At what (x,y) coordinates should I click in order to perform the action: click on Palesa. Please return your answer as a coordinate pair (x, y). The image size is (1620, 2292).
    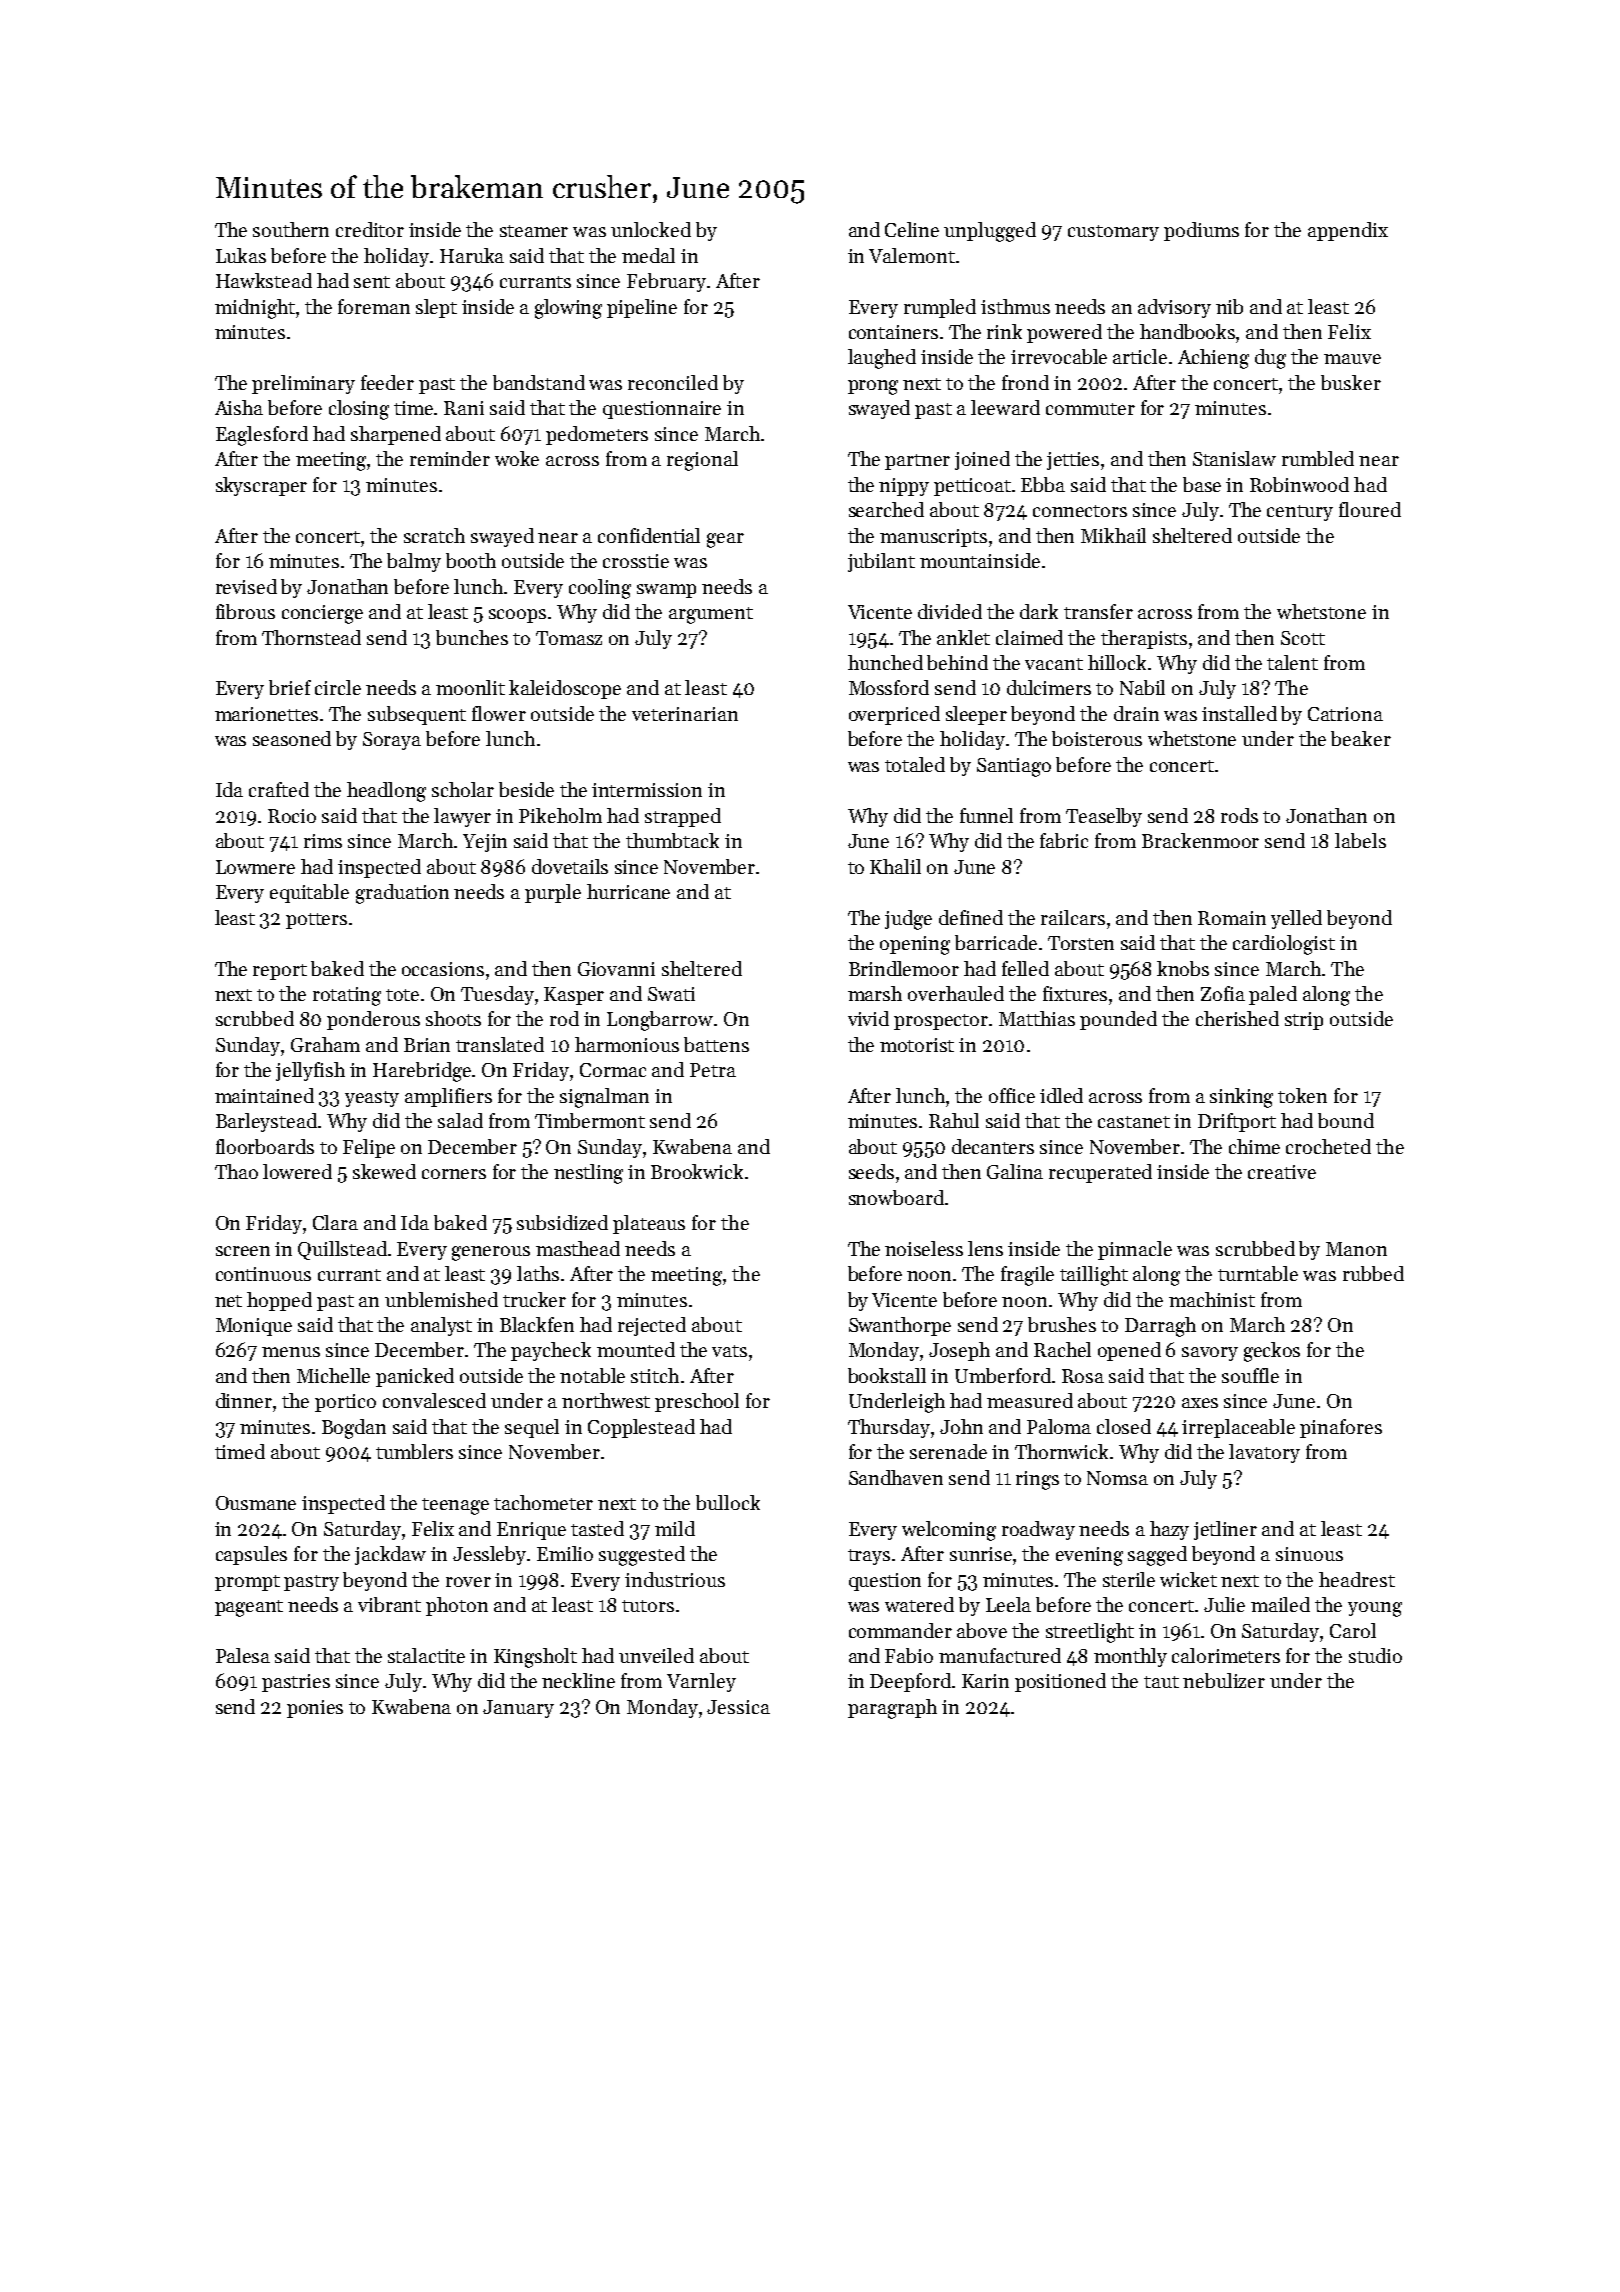
    Looking at the image, I should click on (243, 1655).
